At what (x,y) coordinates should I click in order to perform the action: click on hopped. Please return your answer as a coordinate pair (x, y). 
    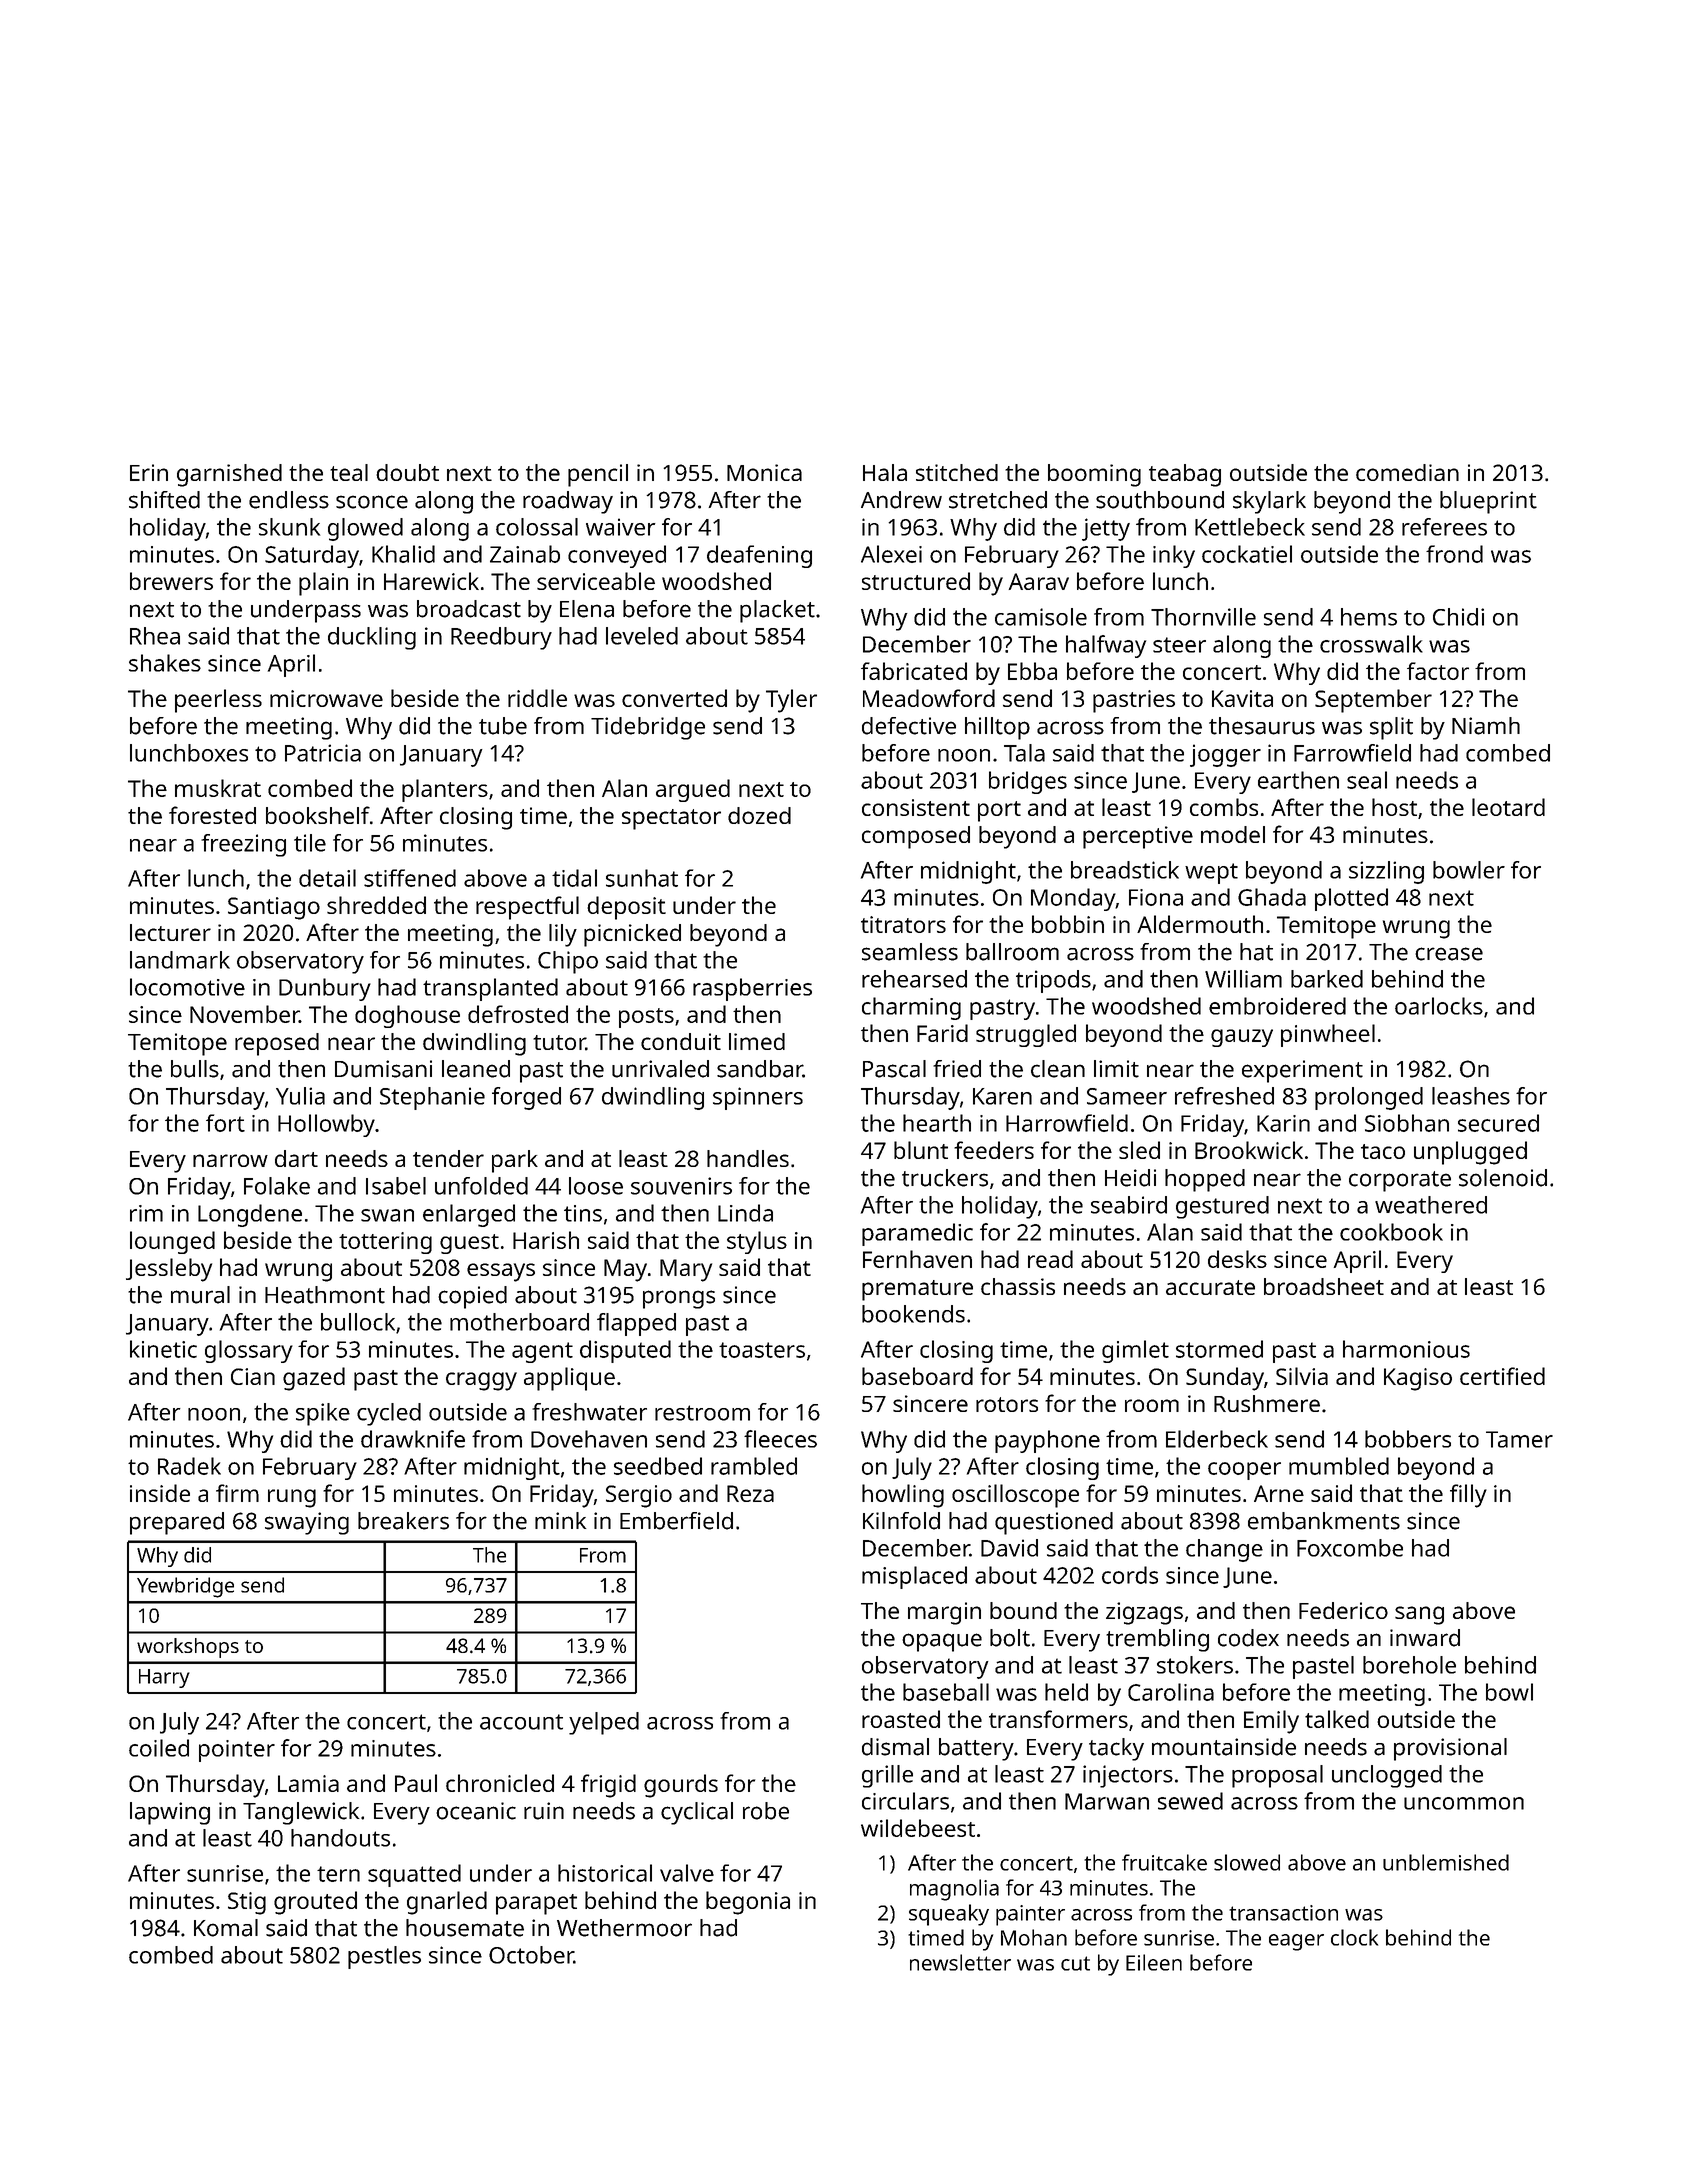
    Looking at the image, I should click on (1205, 1180).
